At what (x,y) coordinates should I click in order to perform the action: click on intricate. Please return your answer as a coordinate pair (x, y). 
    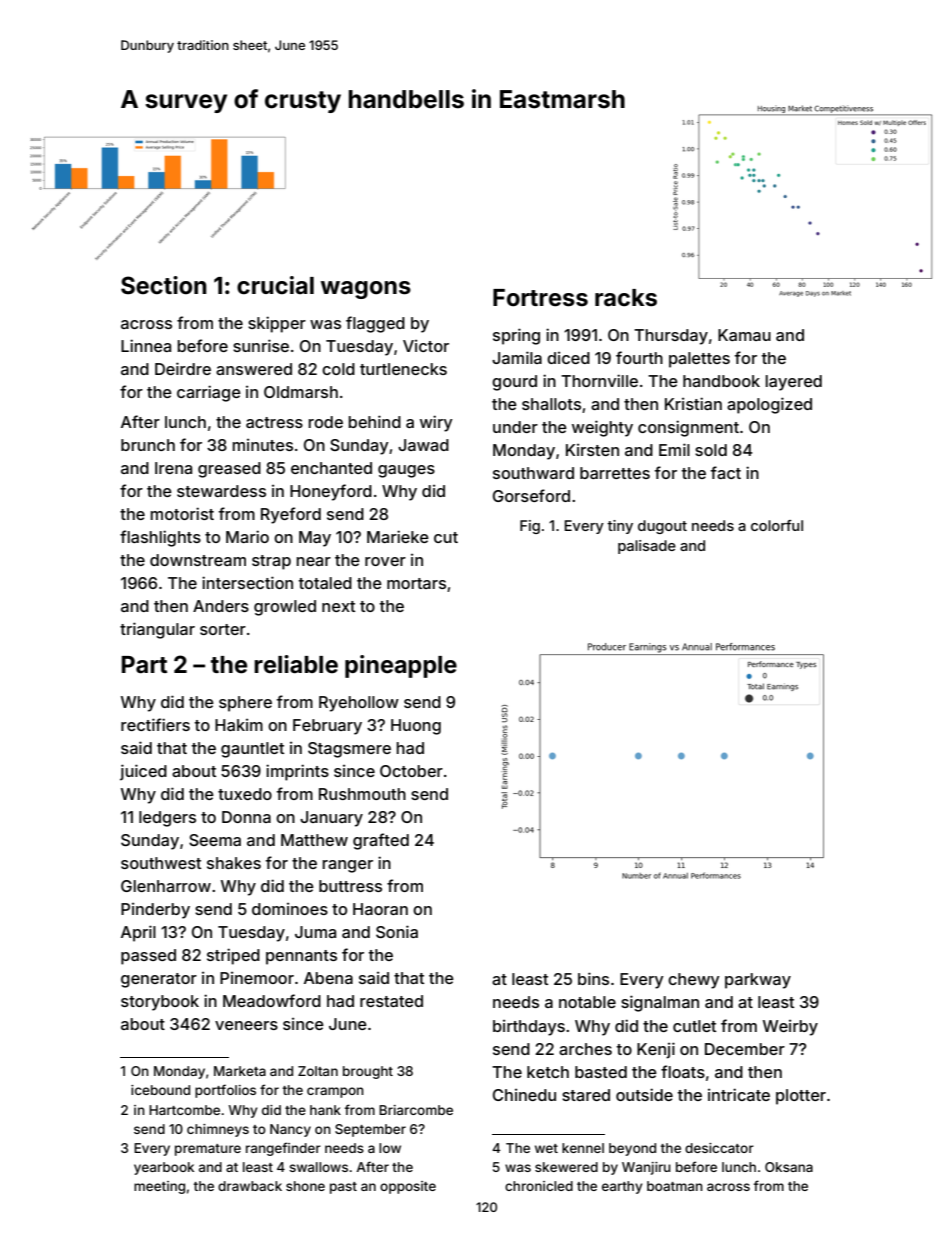
    Looking at the image, I should click on (739, 1094).
